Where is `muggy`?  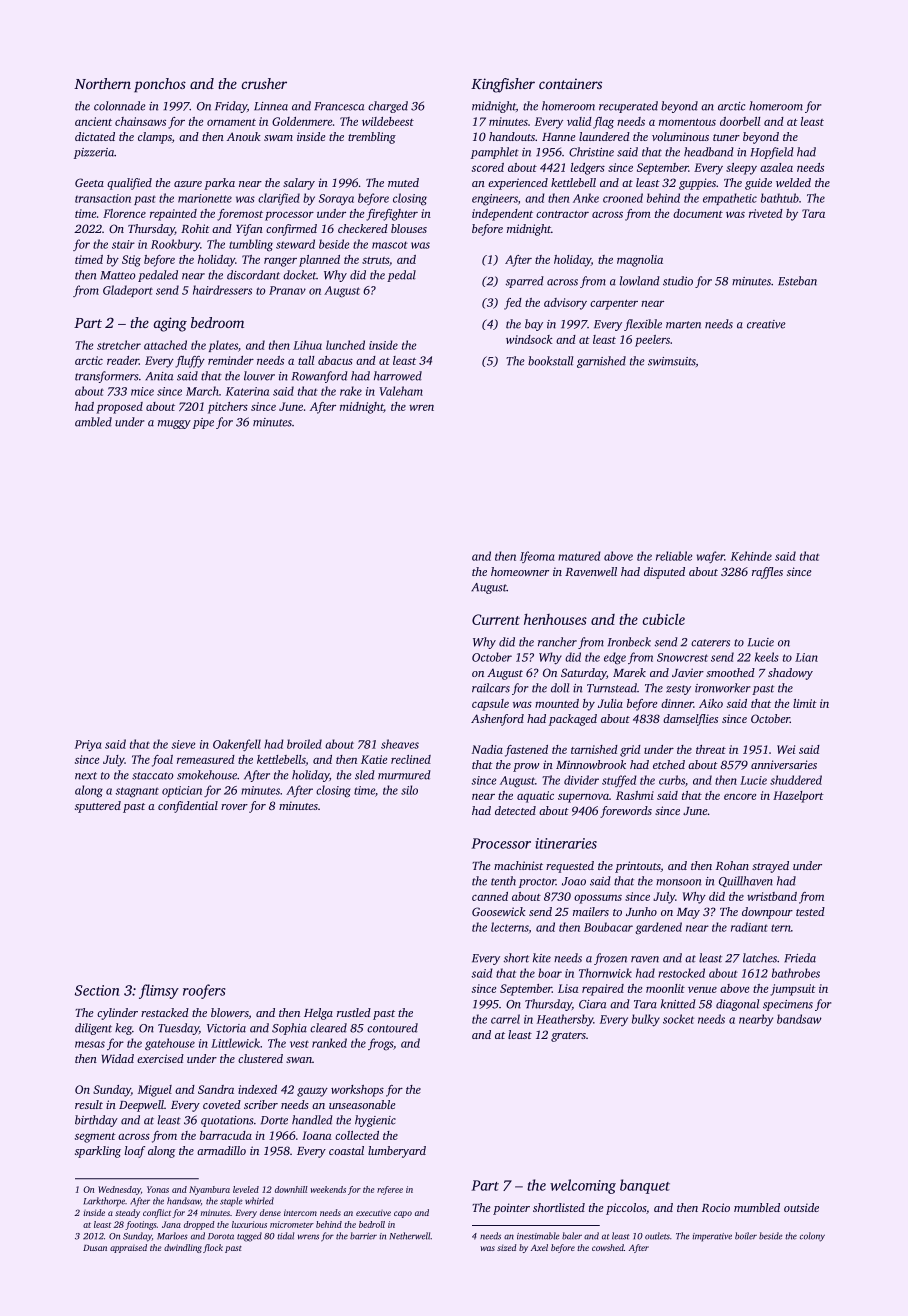 muggy is located at coordinates (174, 424).
